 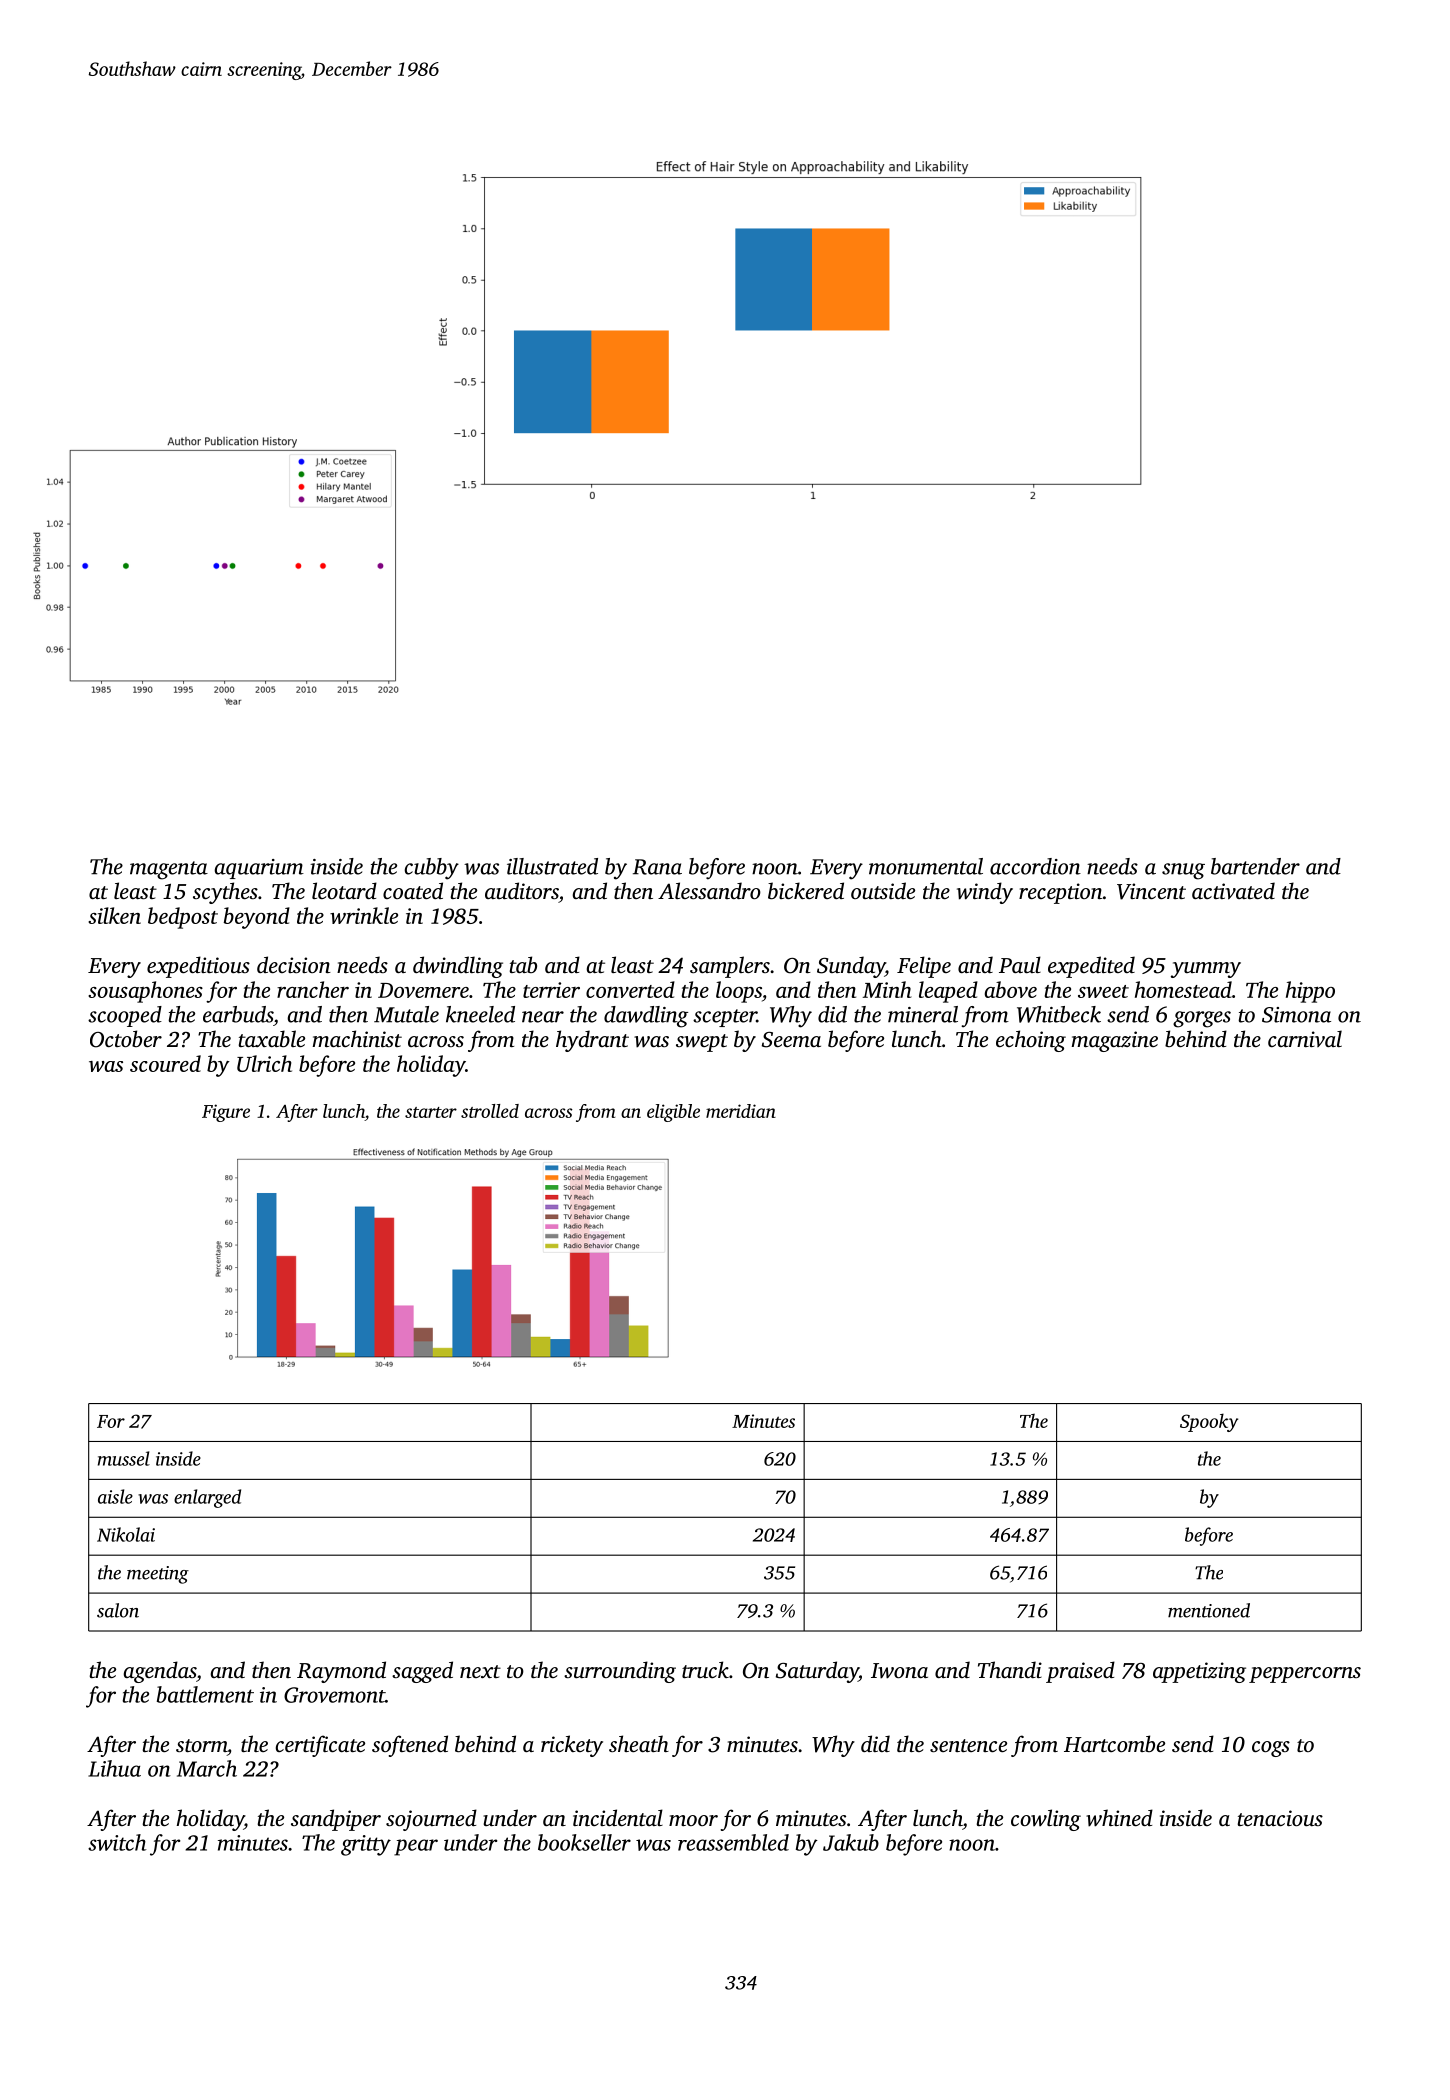 I want to click on aquarium, so click(x=259, y=869).
